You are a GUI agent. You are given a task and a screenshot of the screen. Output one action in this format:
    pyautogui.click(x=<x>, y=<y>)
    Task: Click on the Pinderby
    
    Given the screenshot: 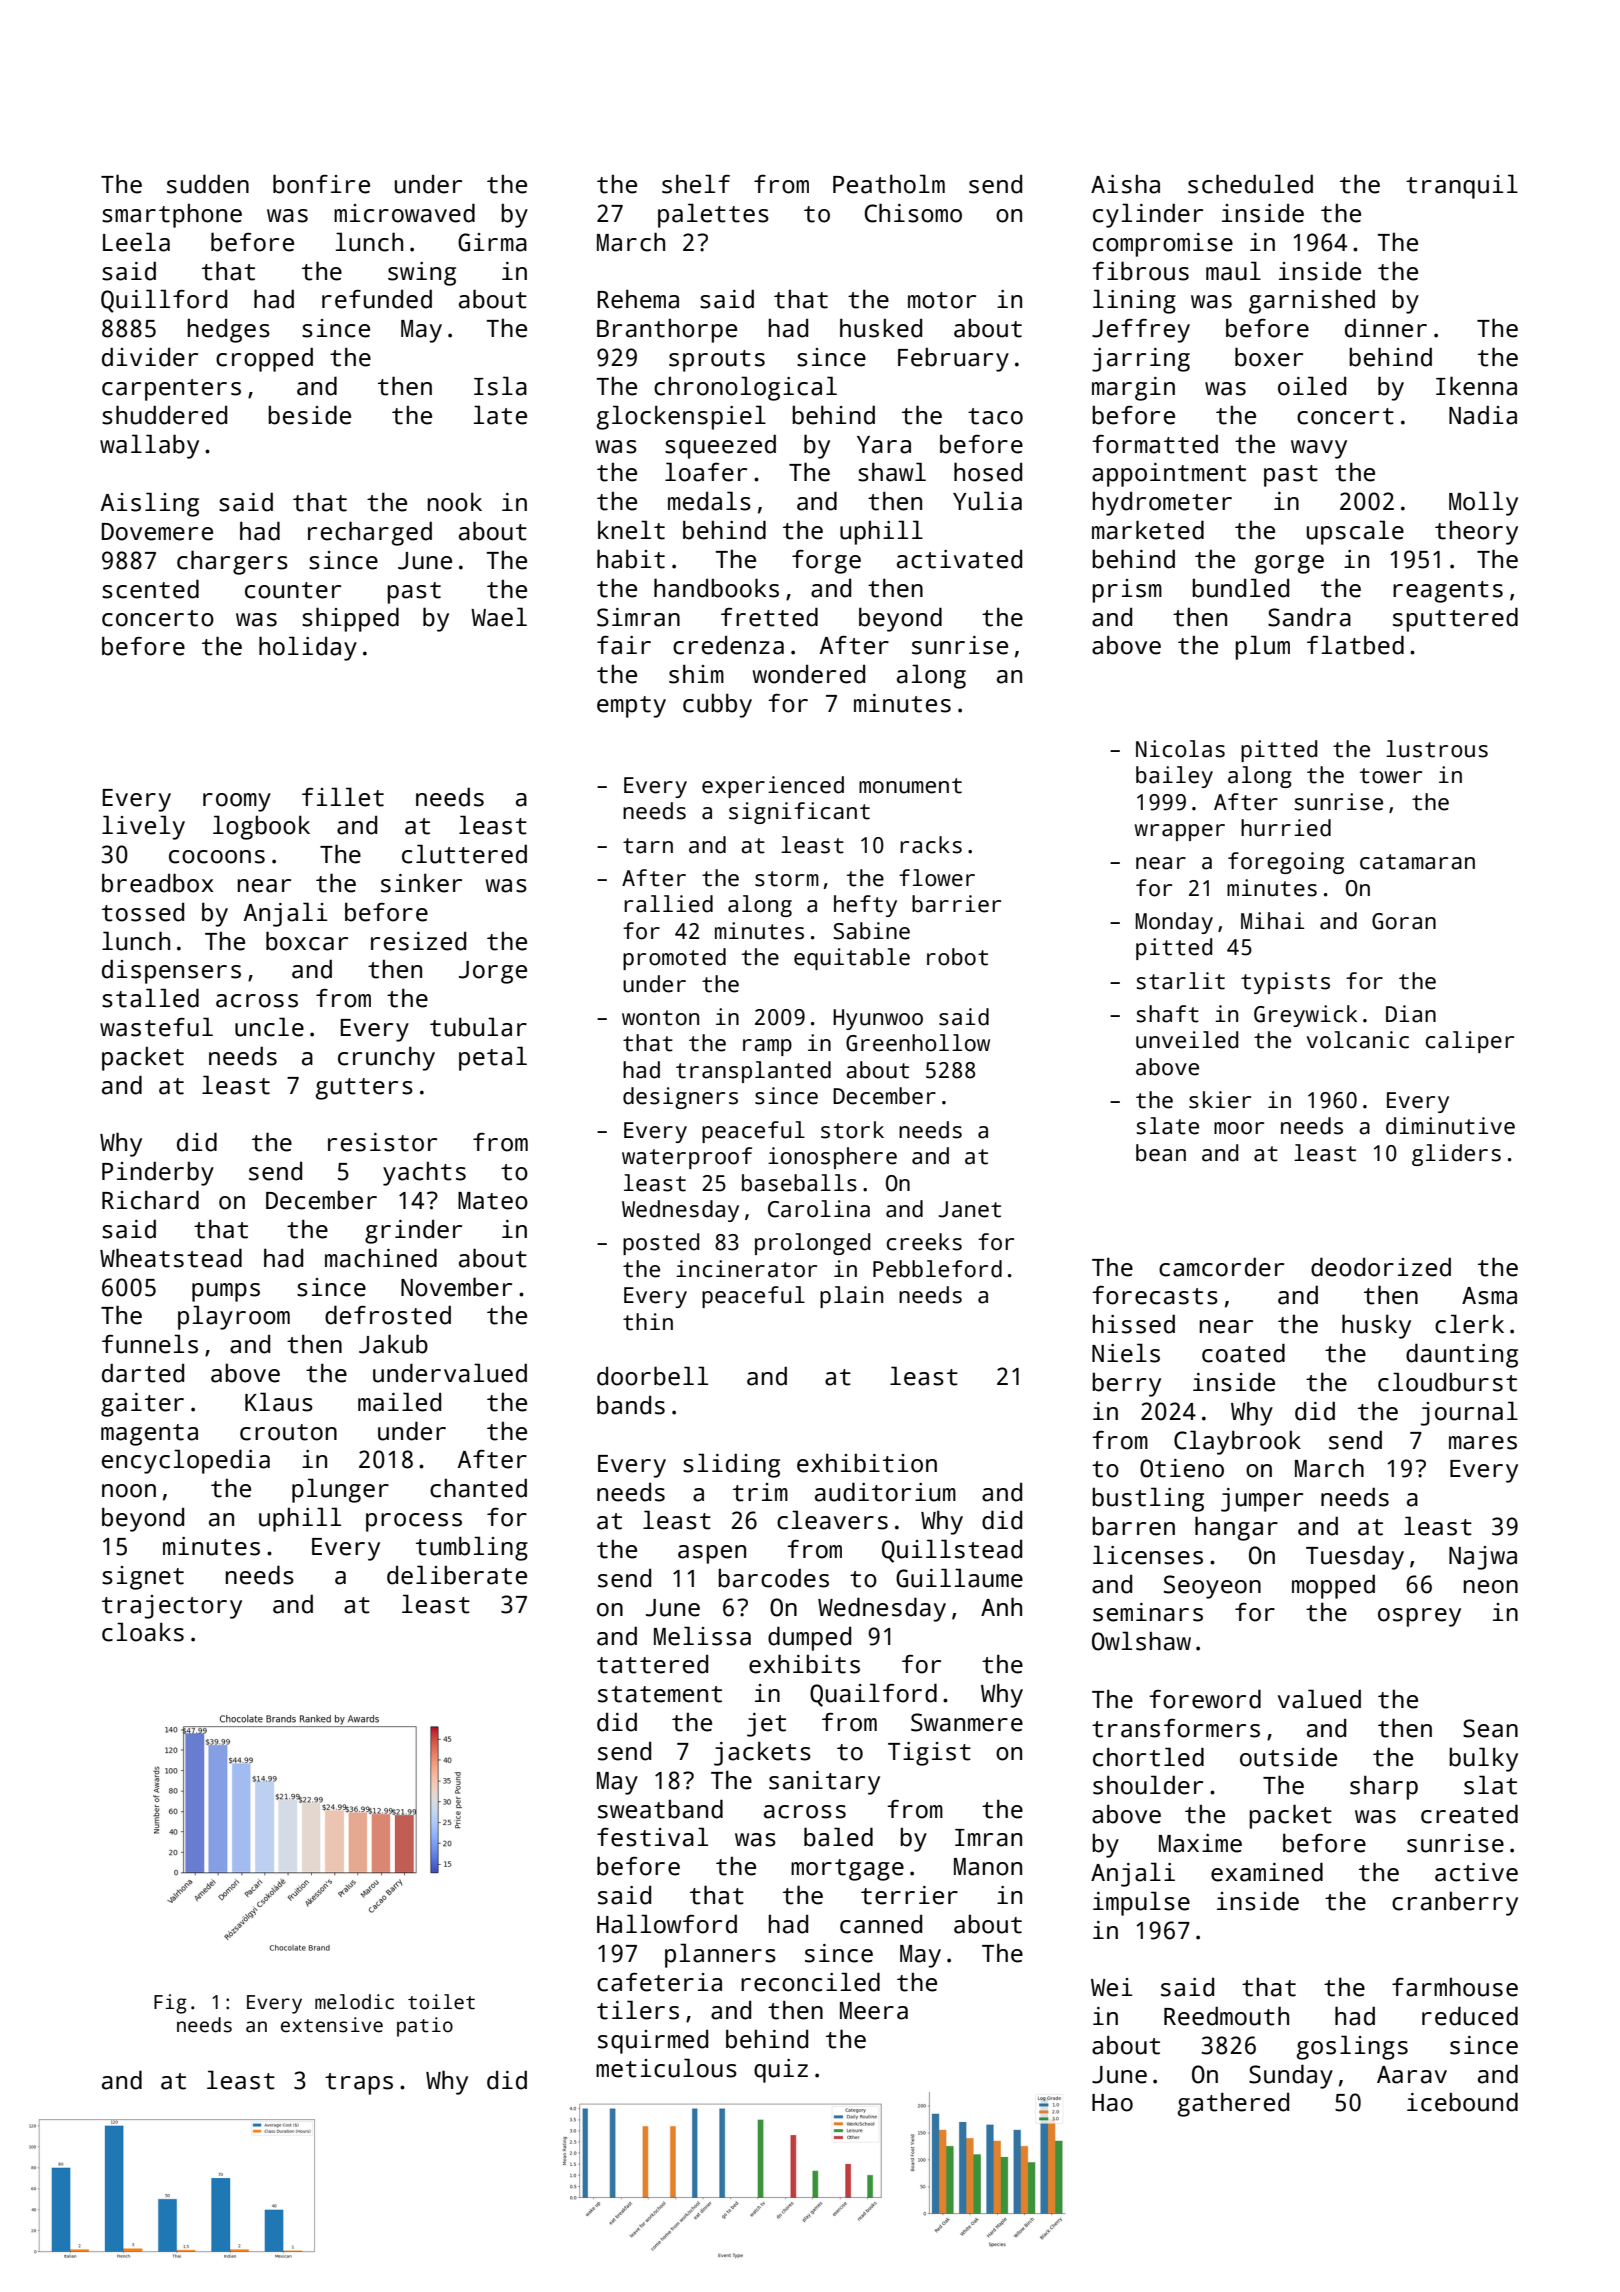 What is the action you would take?
    pyautogui.click(x=158, y=1173)
